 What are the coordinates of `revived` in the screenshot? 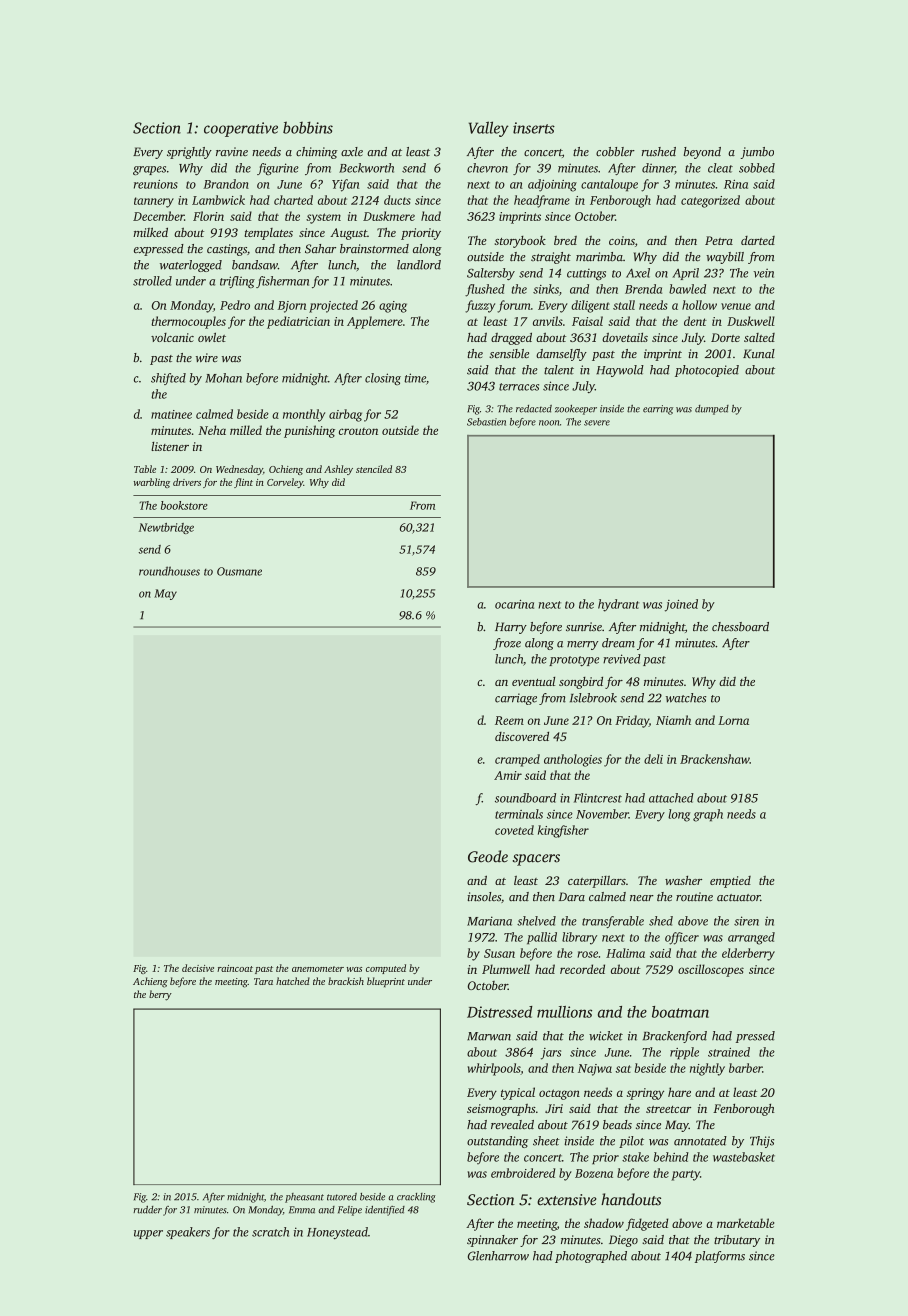 It's located at (622, 659).
